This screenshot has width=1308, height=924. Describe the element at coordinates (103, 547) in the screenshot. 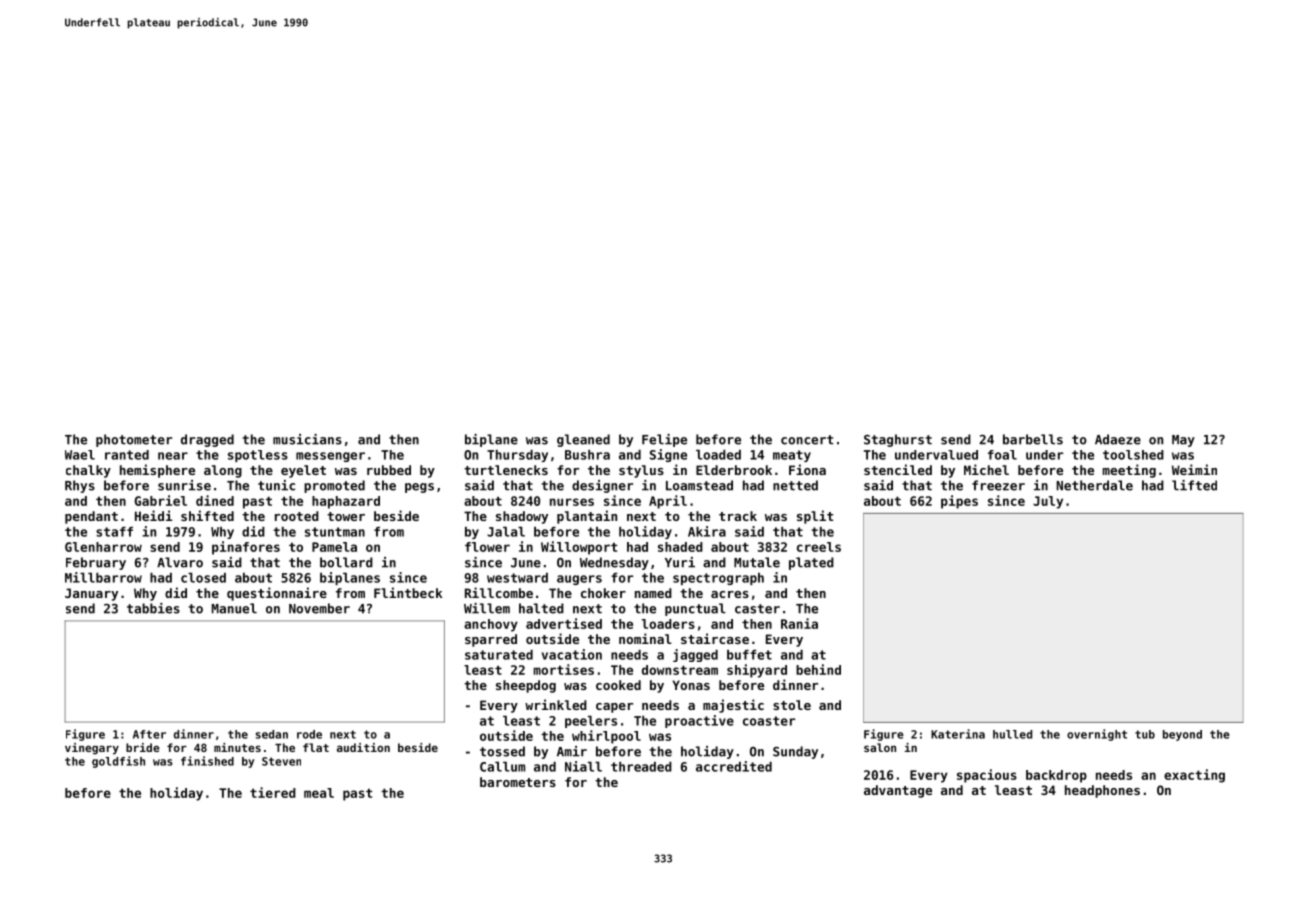

I see `Glenharrow` at that location.
